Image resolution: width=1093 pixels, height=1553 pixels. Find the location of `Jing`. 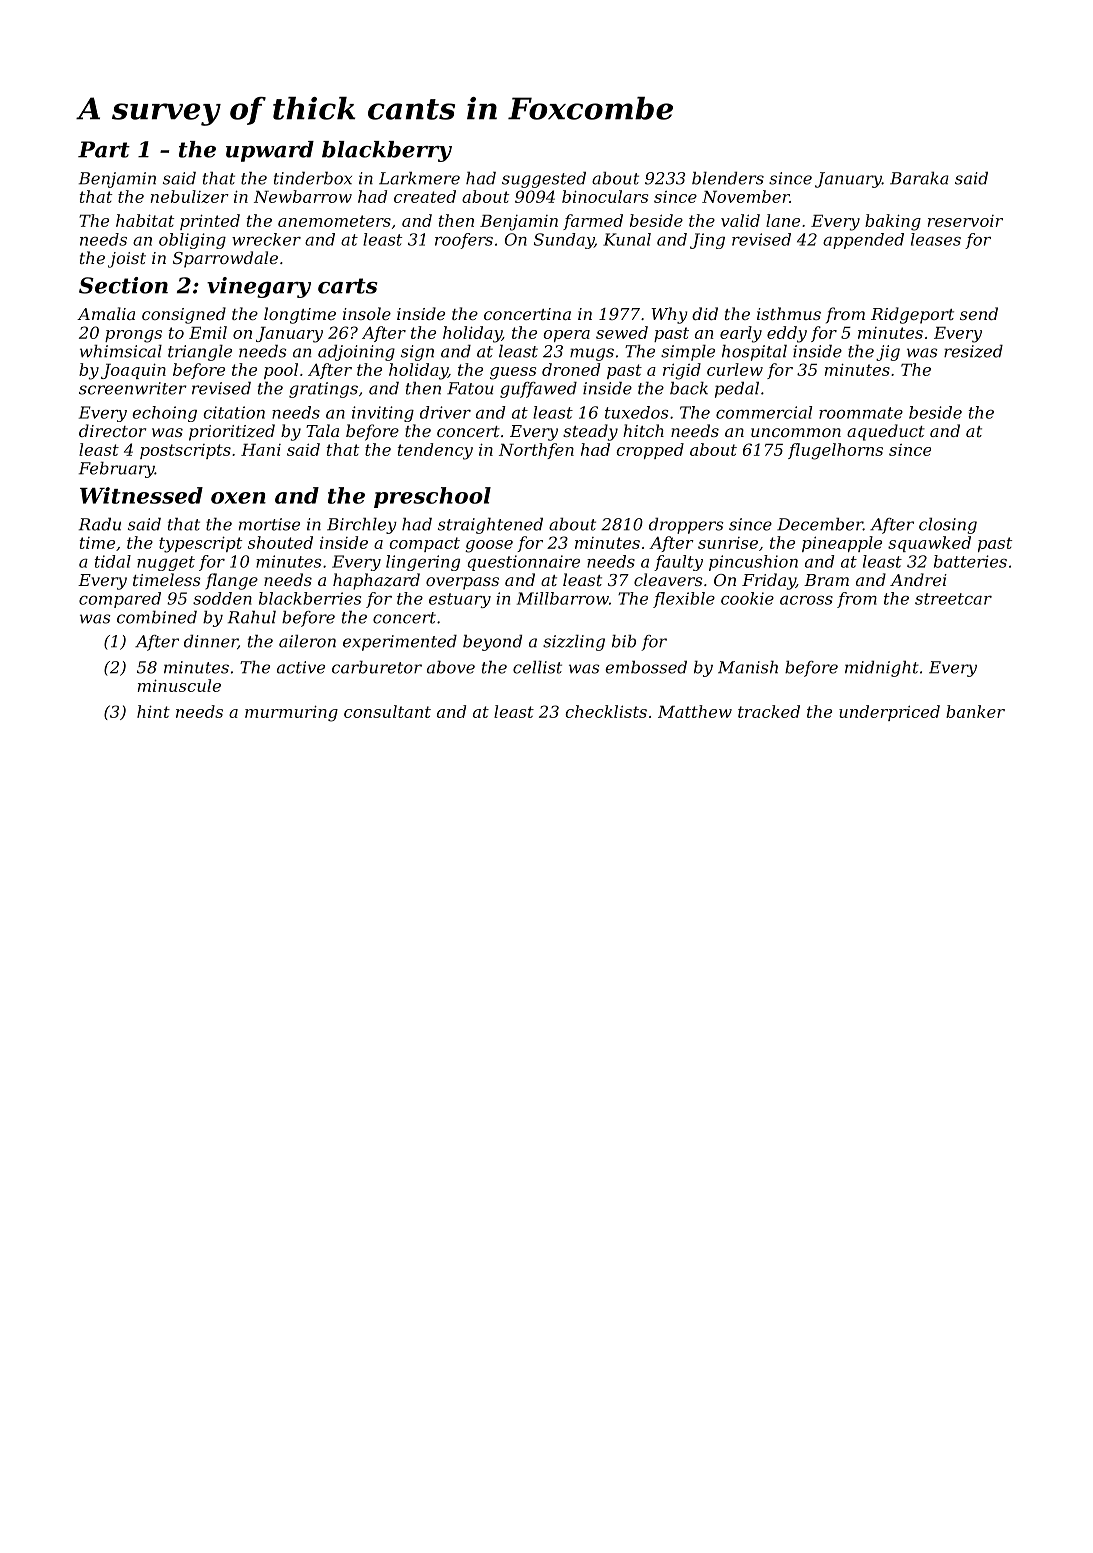

Jing is located at coordinates (707, 241).
